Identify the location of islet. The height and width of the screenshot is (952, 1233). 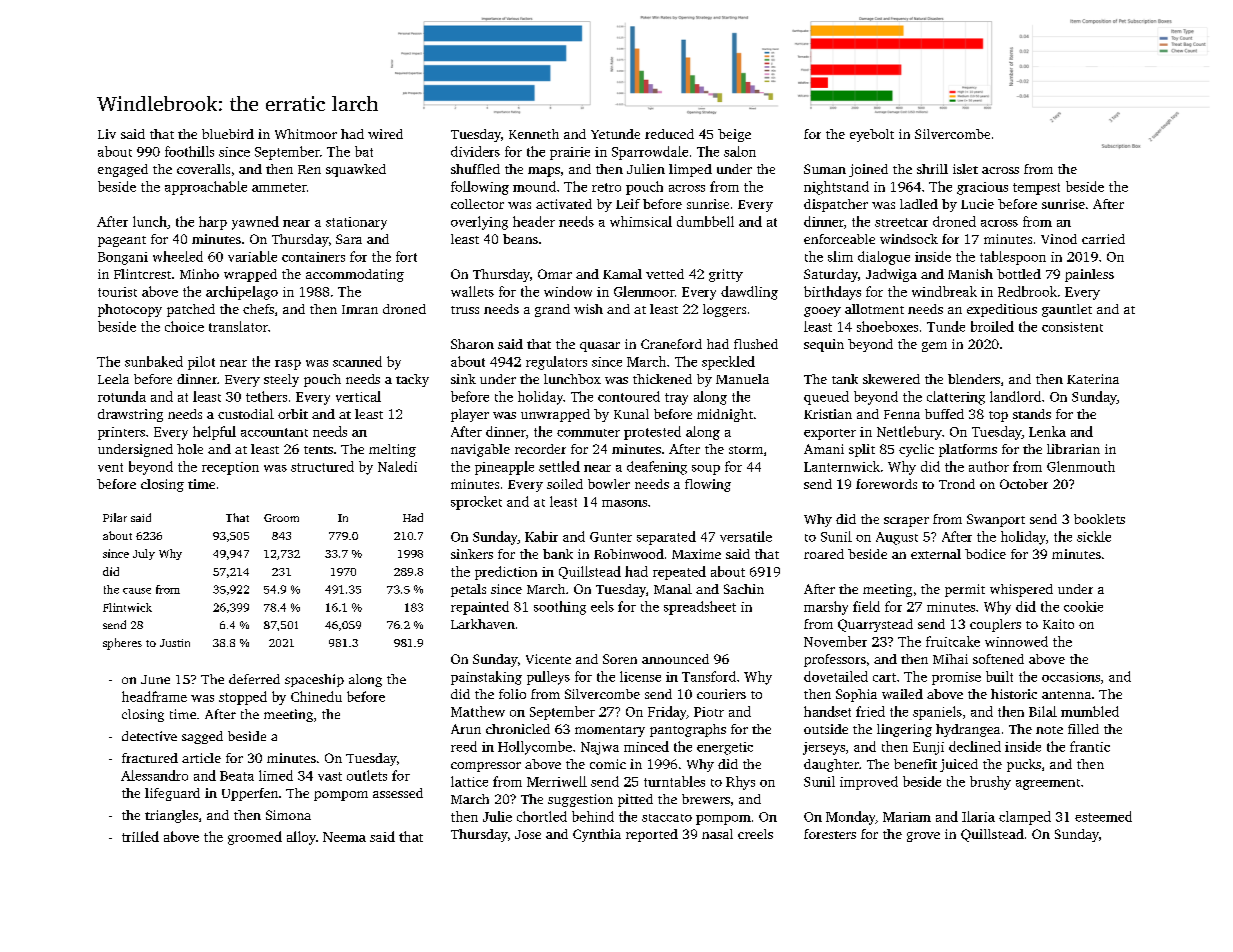
(965, 169).
